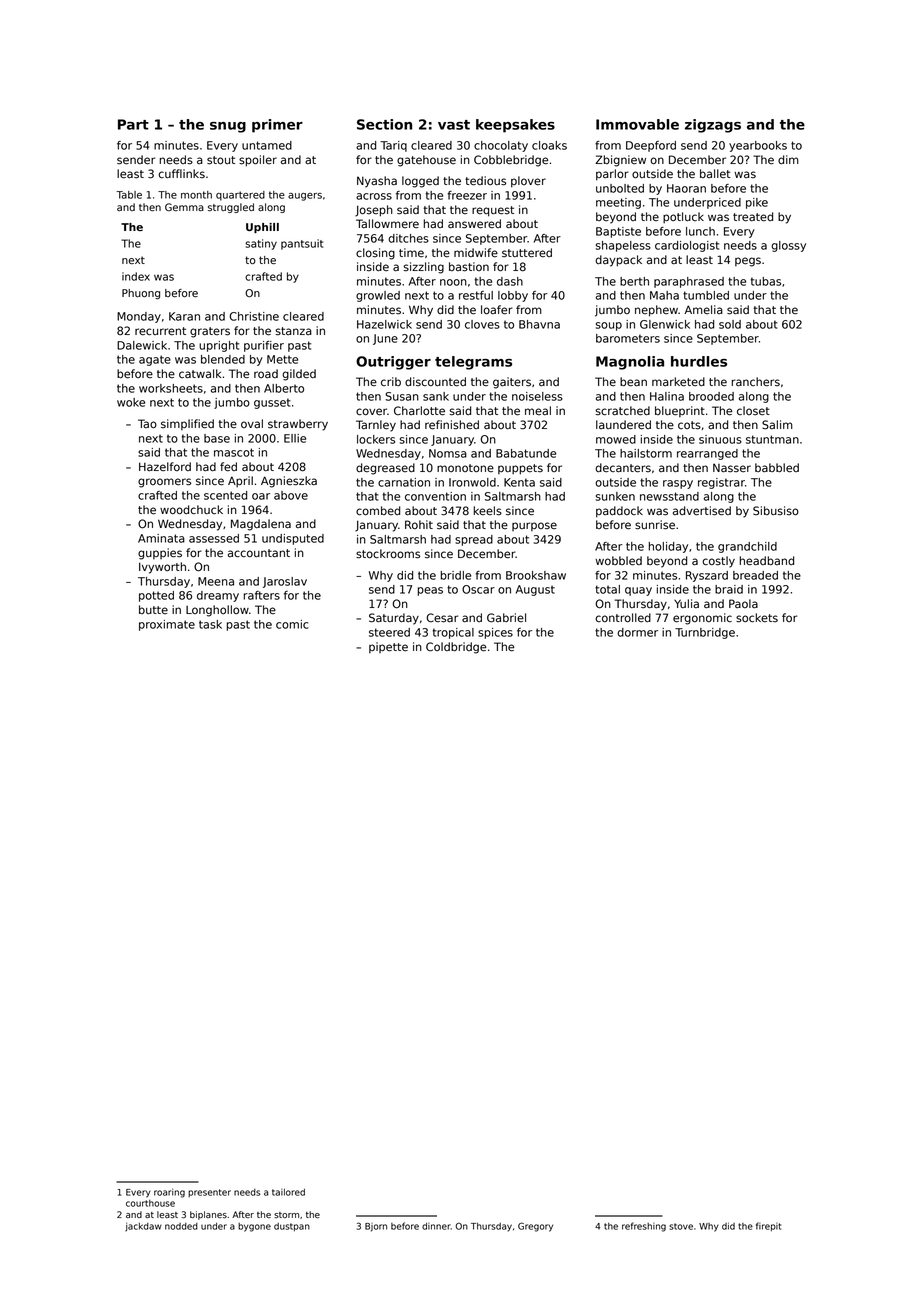 Image resolution: width=924 pixels, height=1308 pixels. Describe the element at coordinates (156, 596) in the screenshot. I see `potted` at that location.
